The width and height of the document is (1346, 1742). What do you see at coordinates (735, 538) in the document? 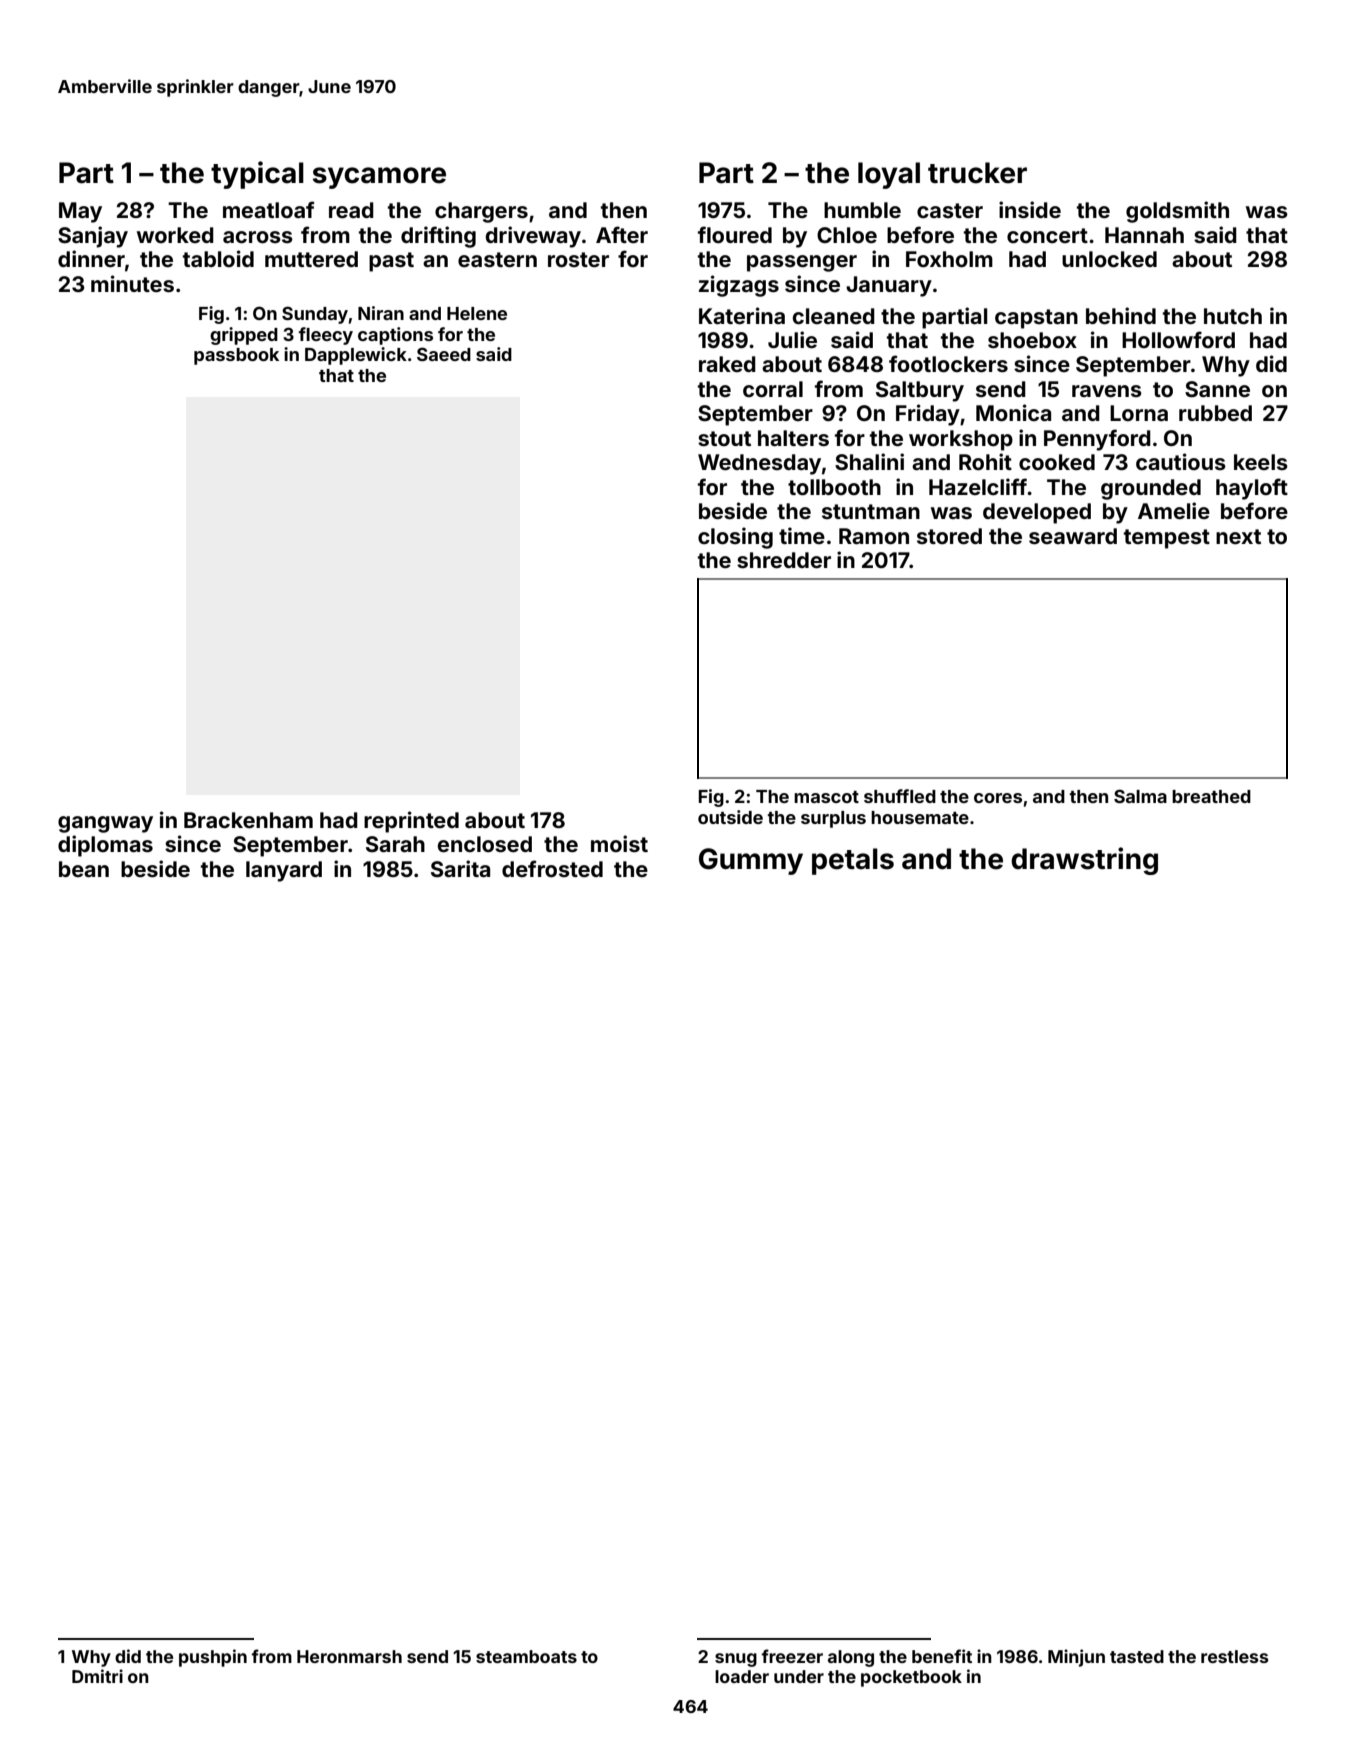
I see `closing` at bounding box center [735, 538].
